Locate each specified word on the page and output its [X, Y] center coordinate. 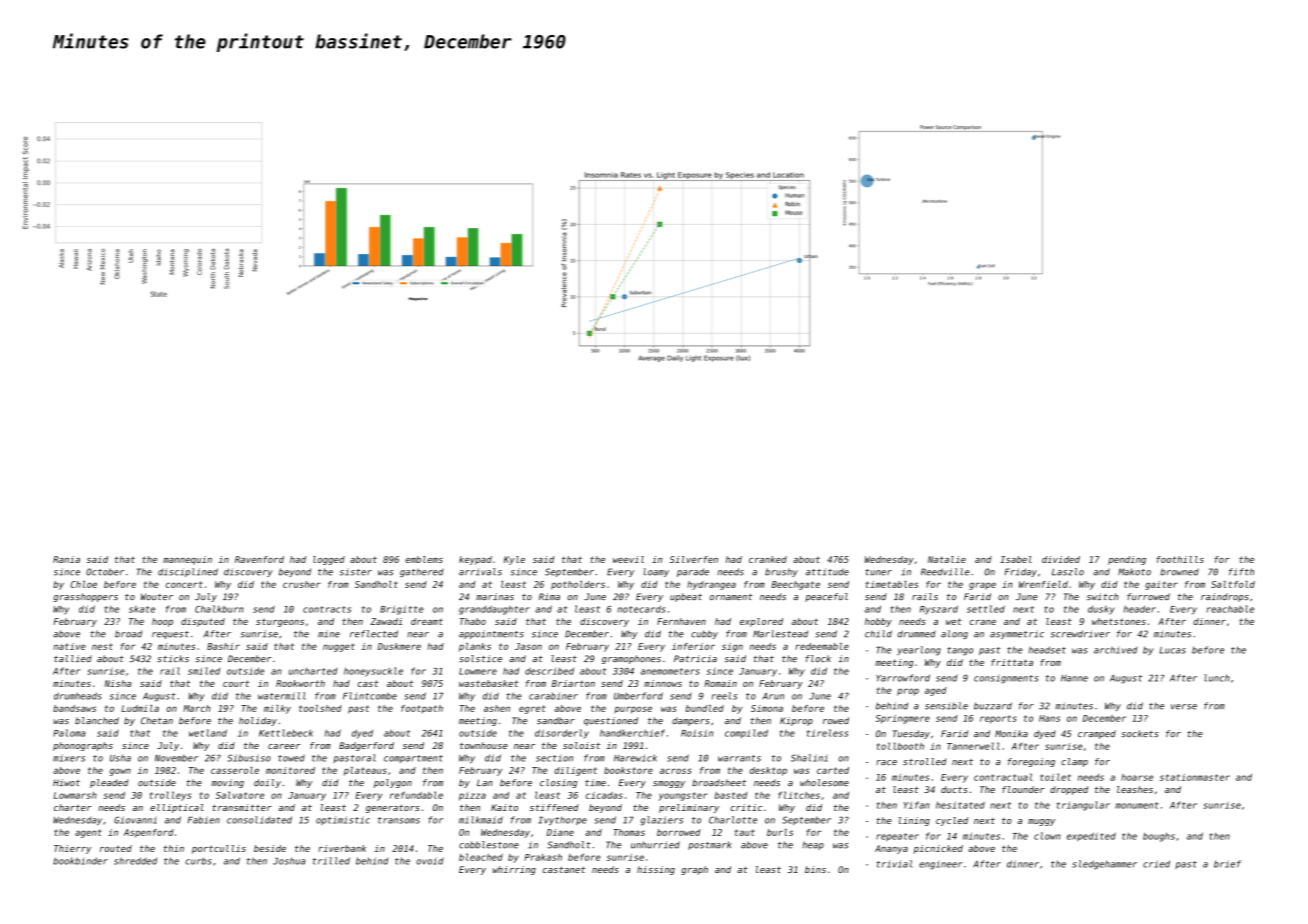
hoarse [1137, 777]
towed [291, 758]
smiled [204, 671]
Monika [1011, 733]
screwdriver [1080, 634]
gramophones [631, 659]
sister [356, 572]
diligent [575, 771]
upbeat [686, 597]
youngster [683, 796]
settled [986, 609]
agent [88, 833]
